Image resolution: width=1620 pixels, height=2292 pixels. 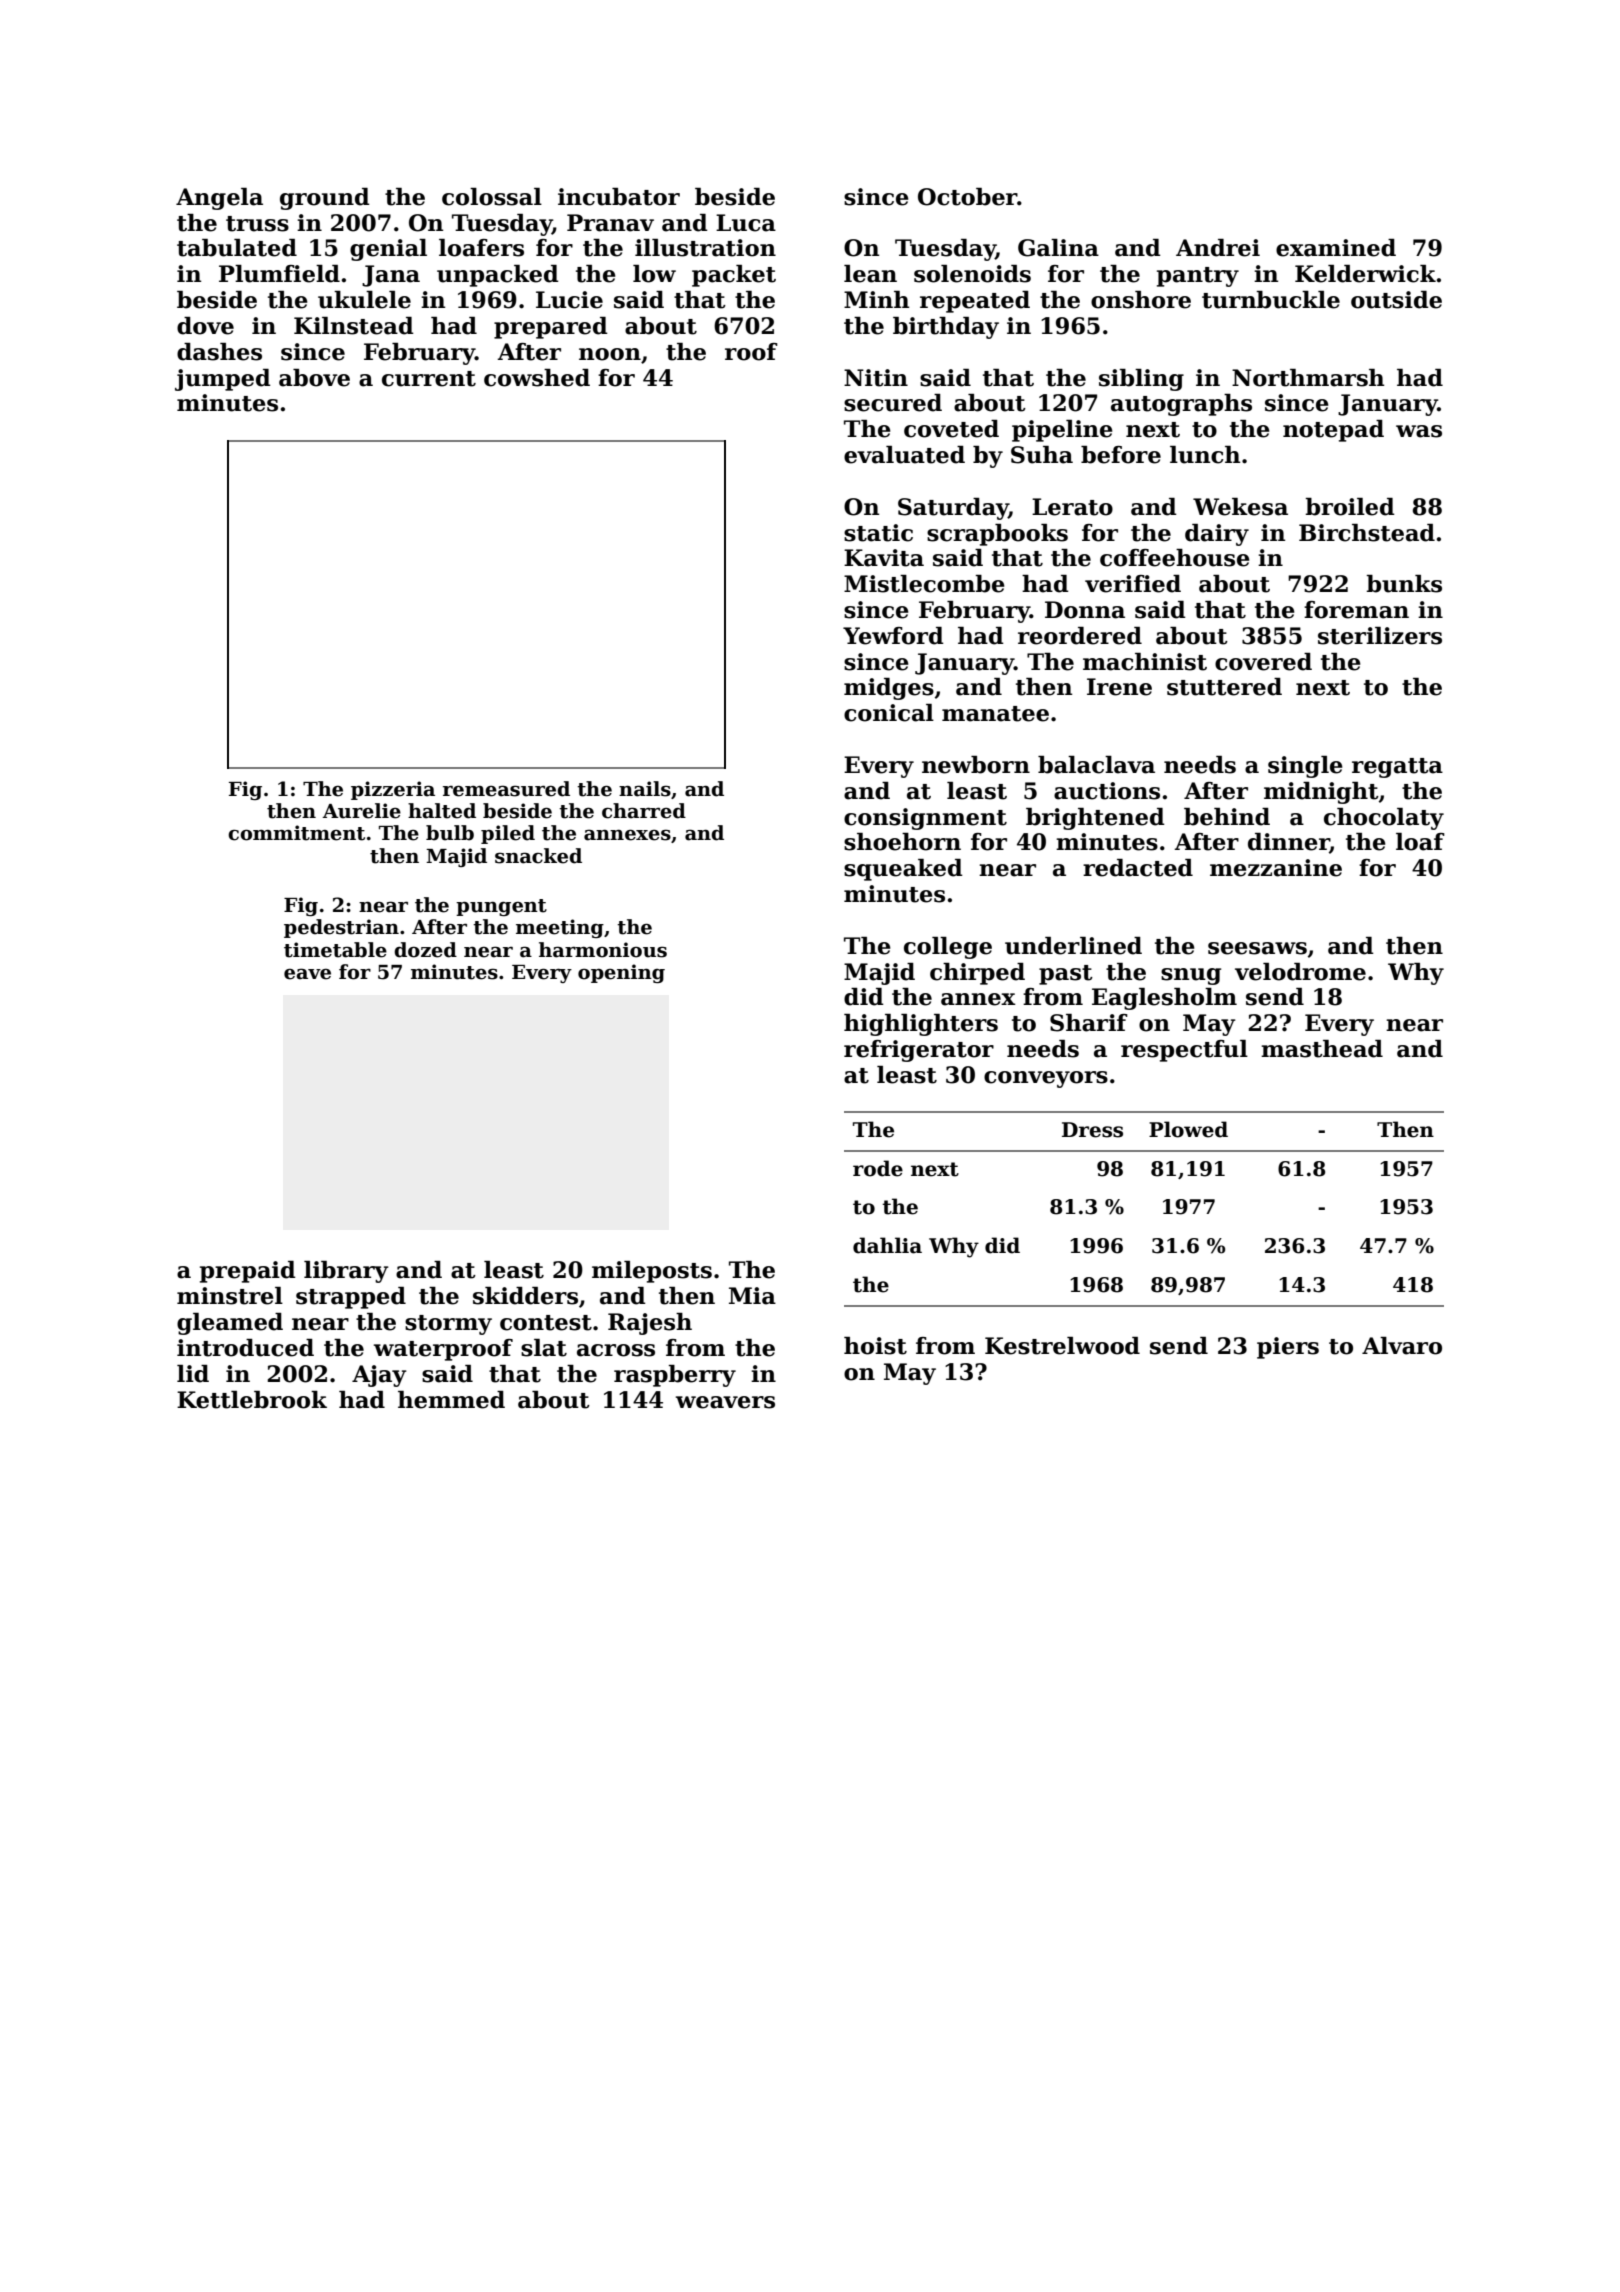 What do you see at coordinates (1336, 248) in the page?
I see `examined` at bounding box center [1336, 248].
